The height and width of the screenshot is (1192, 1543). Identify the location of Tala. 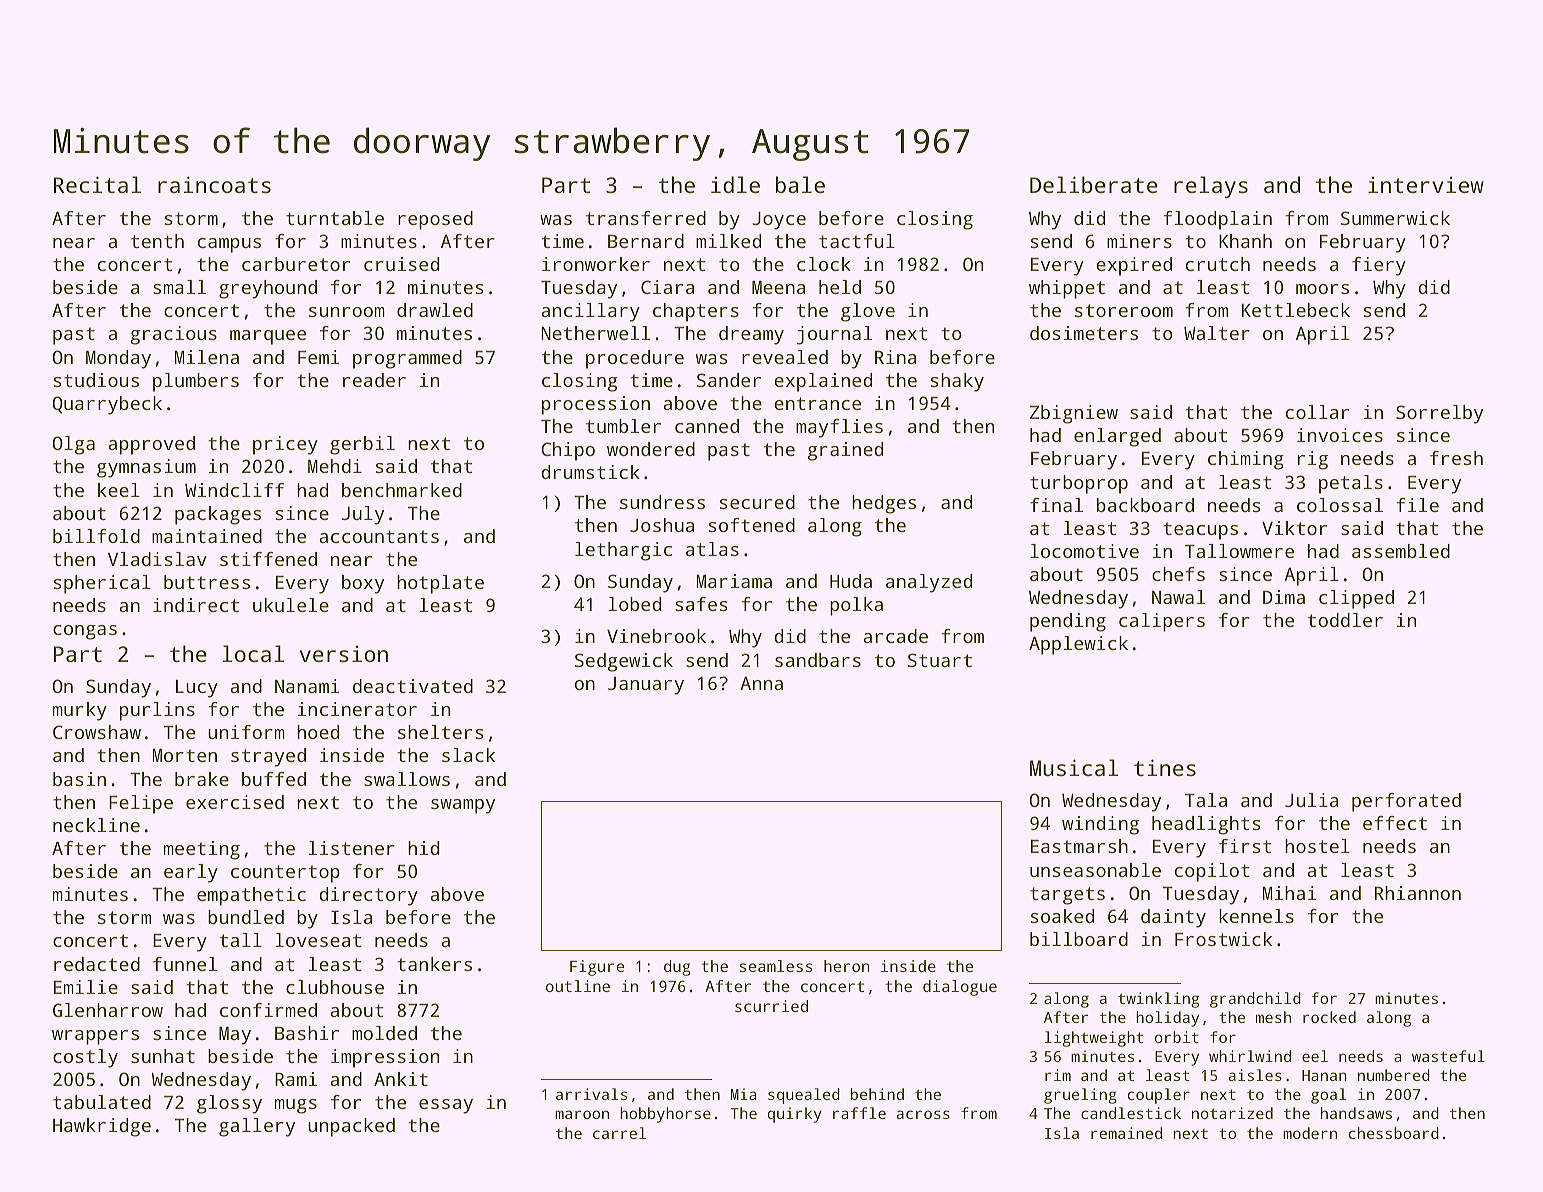
(1206, 800).
